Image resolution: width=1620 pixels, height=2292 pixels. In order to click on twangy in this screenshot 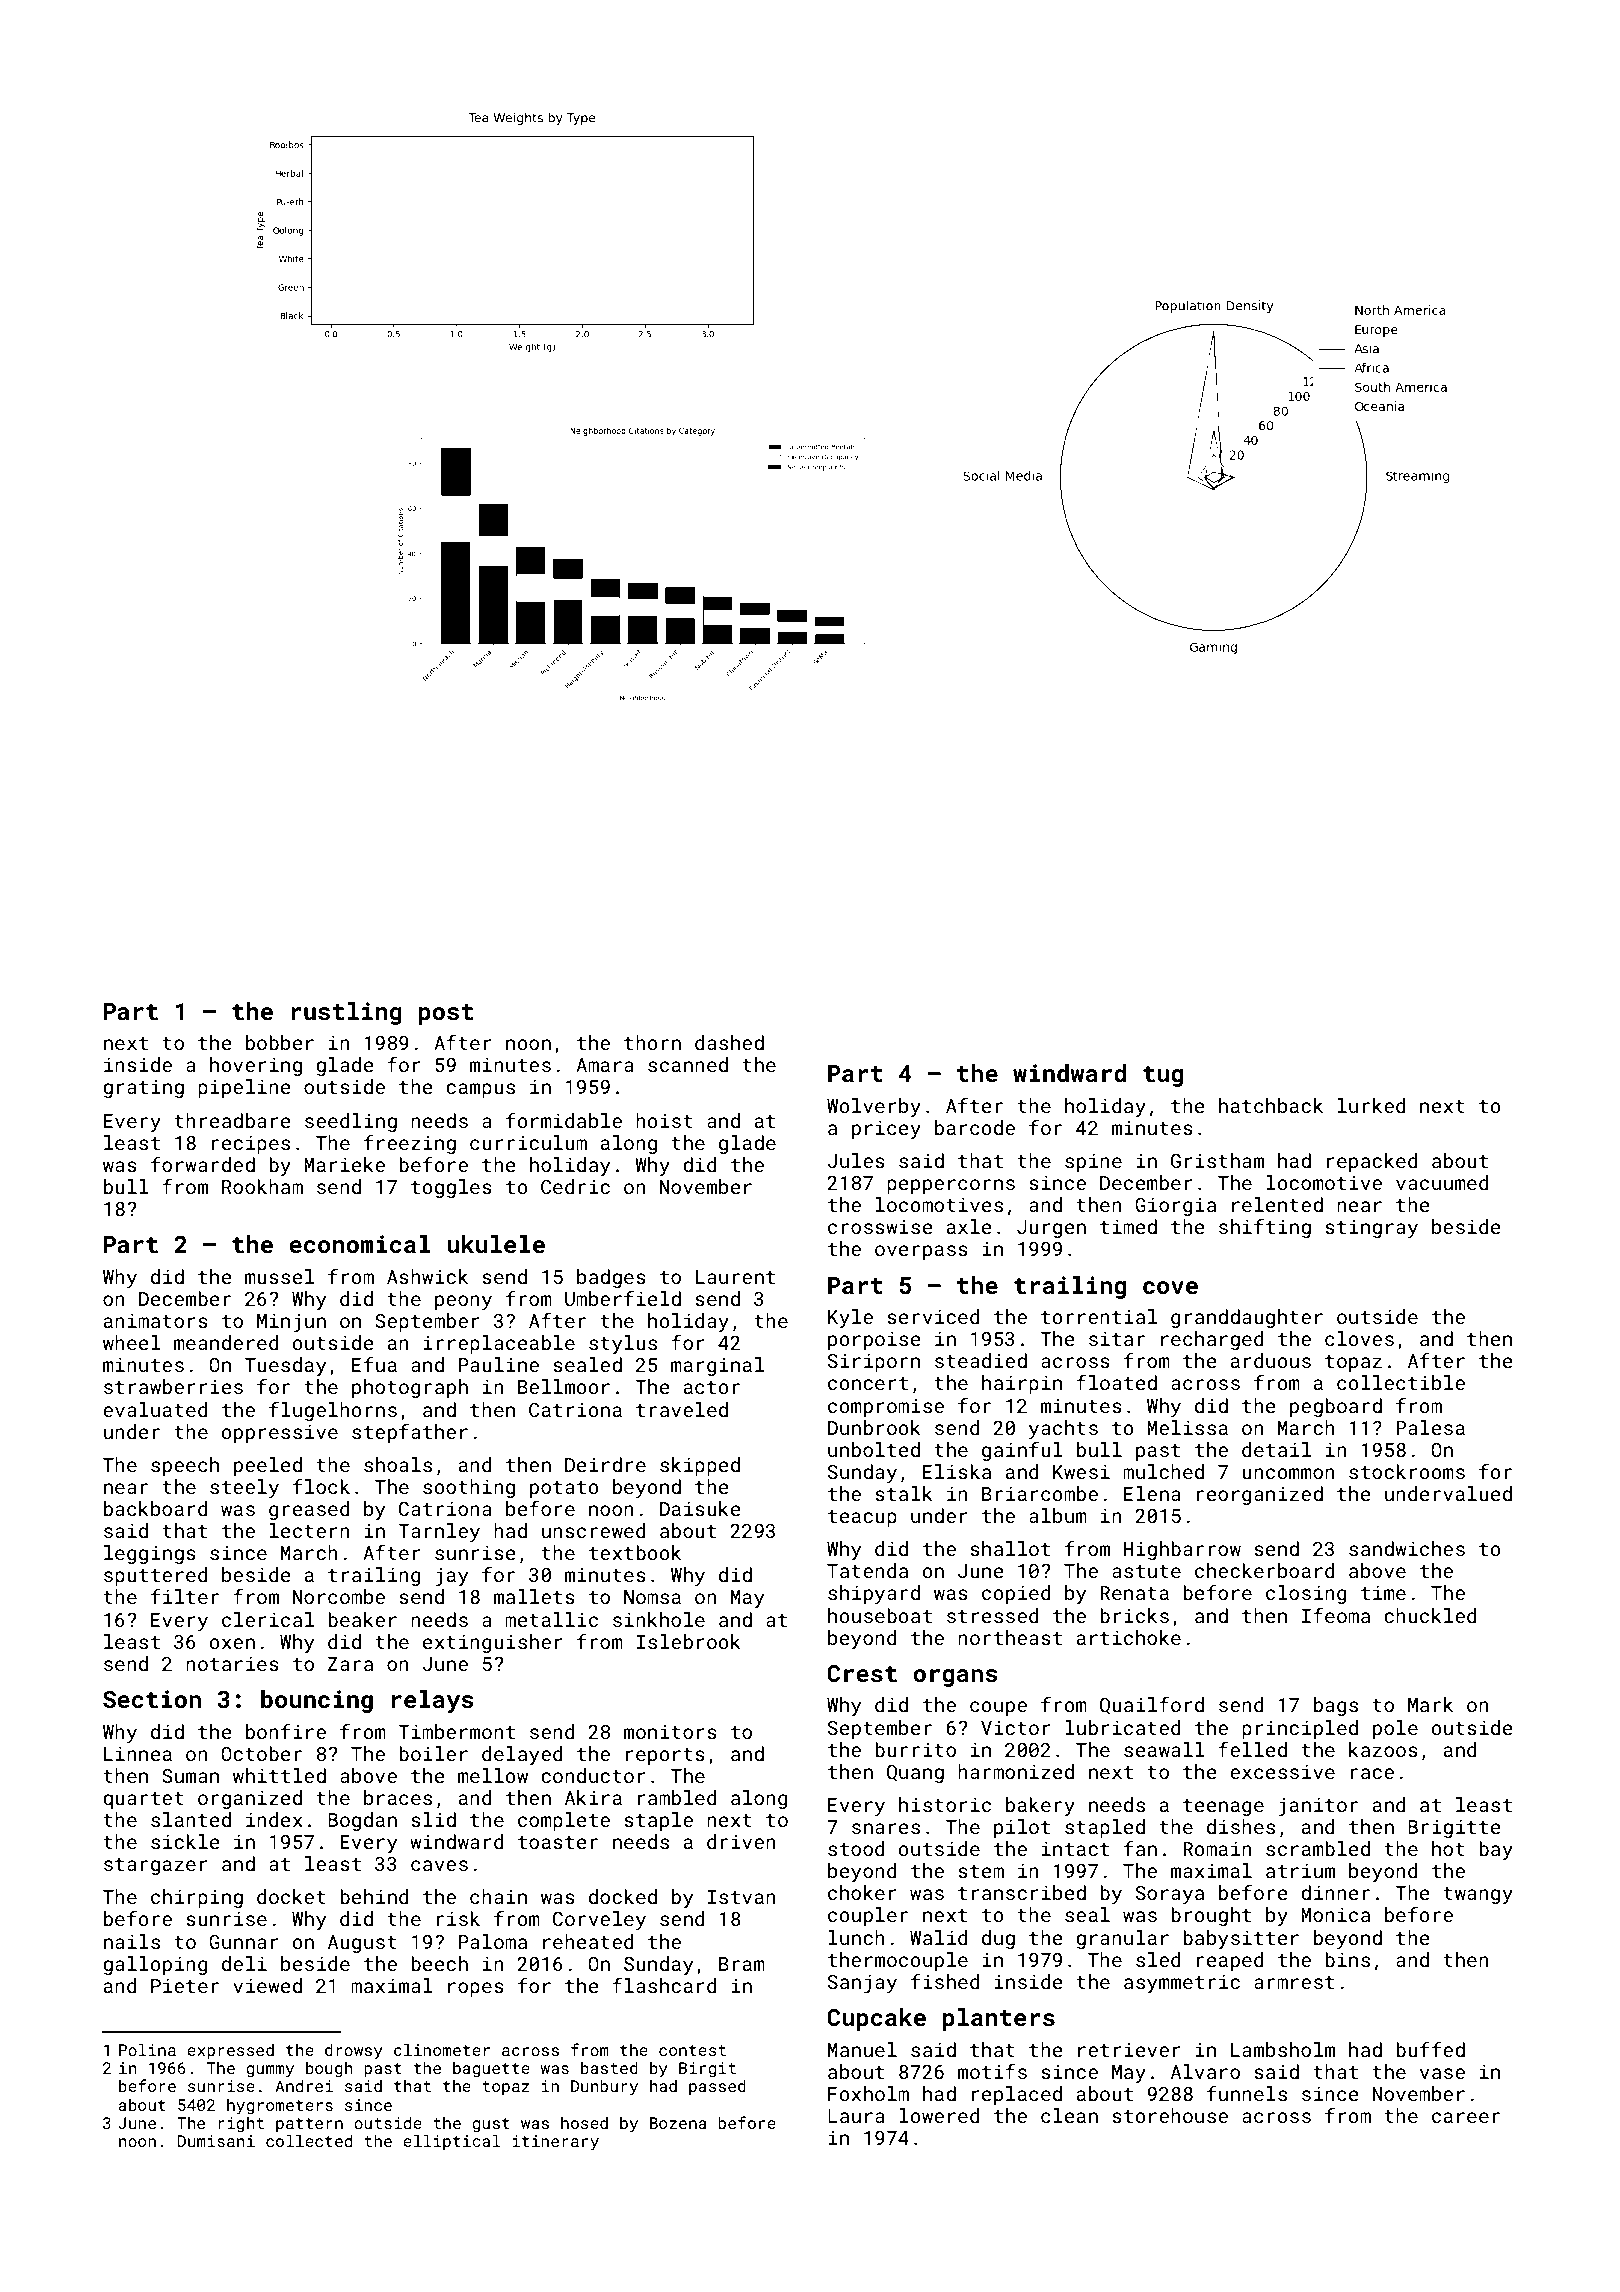, I will do `click(1478, 1895)`.
